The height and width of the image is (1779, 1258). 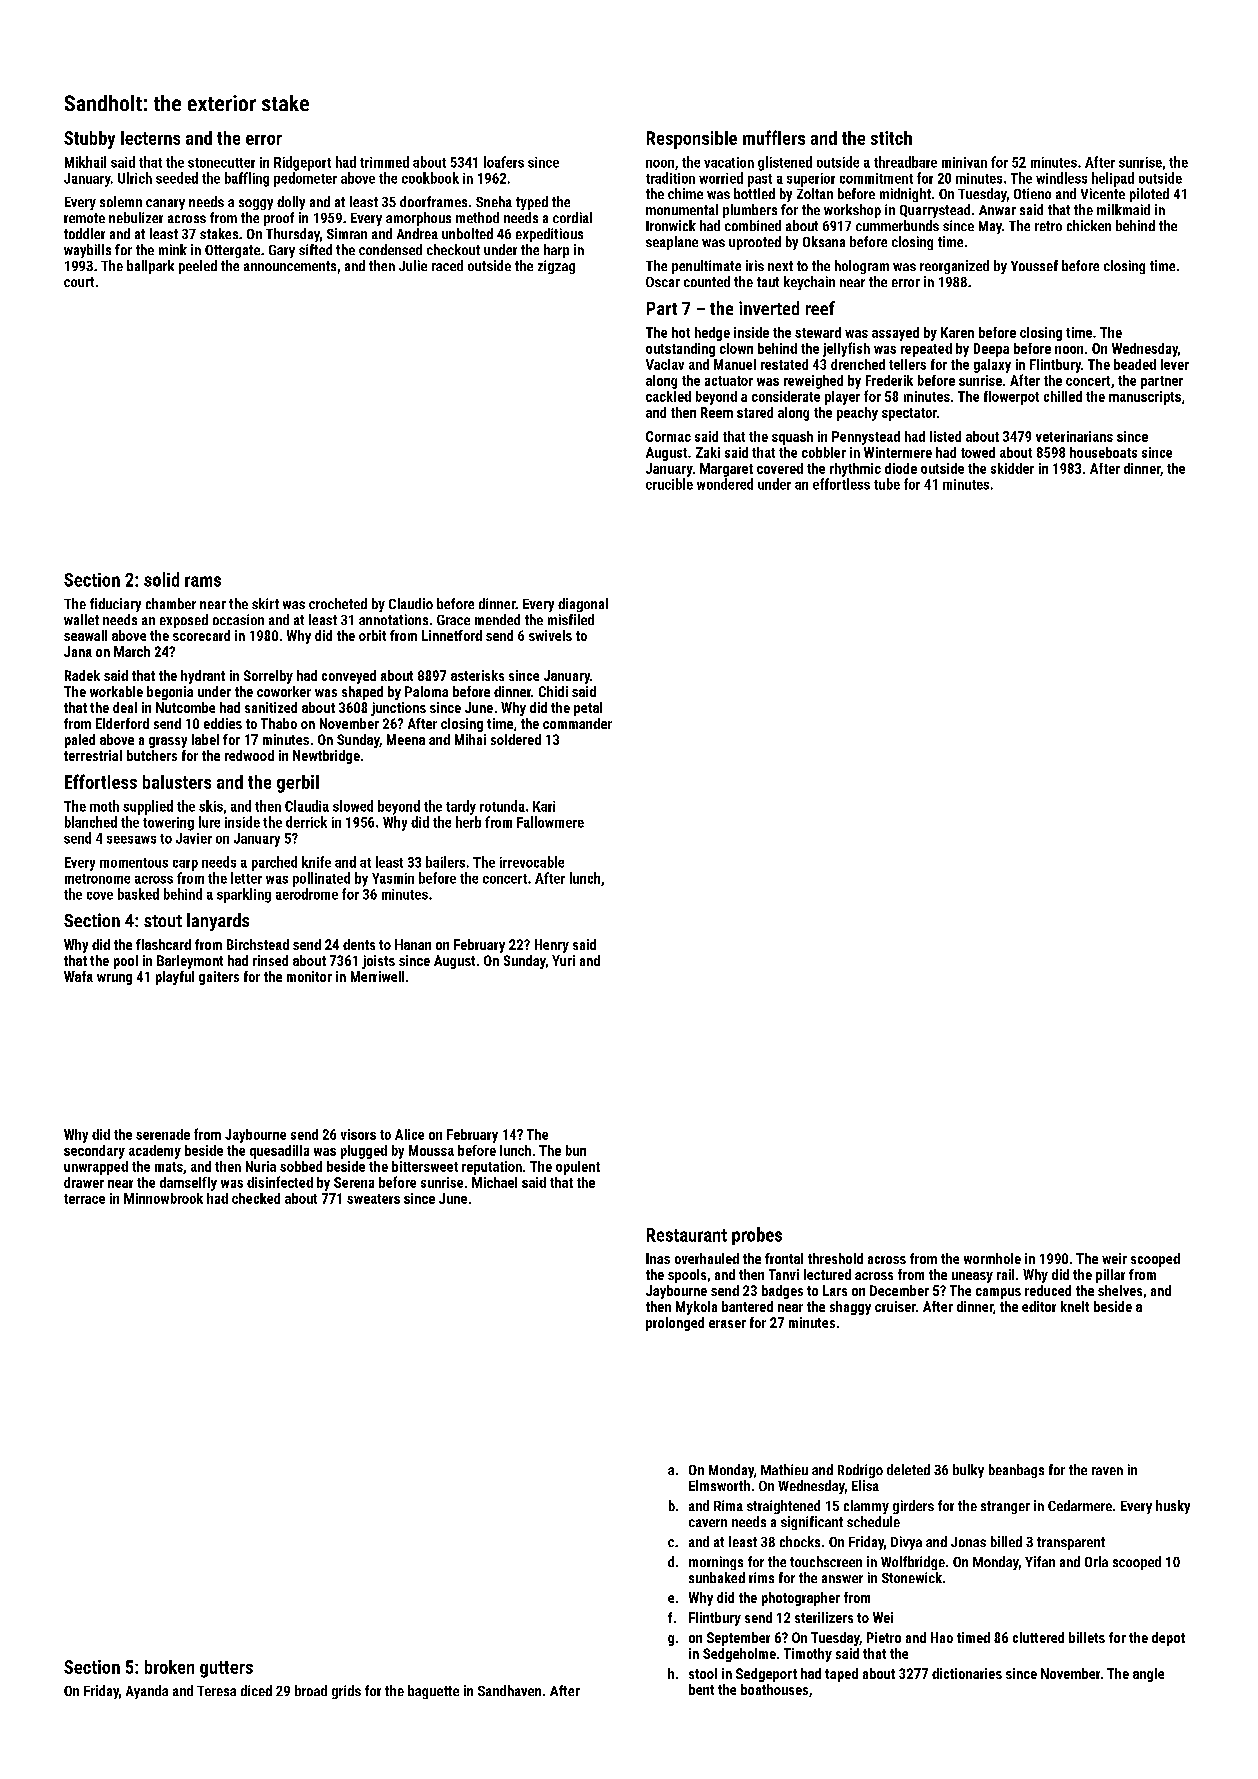 I want to click on broken, so click(x=169, y=1667).
